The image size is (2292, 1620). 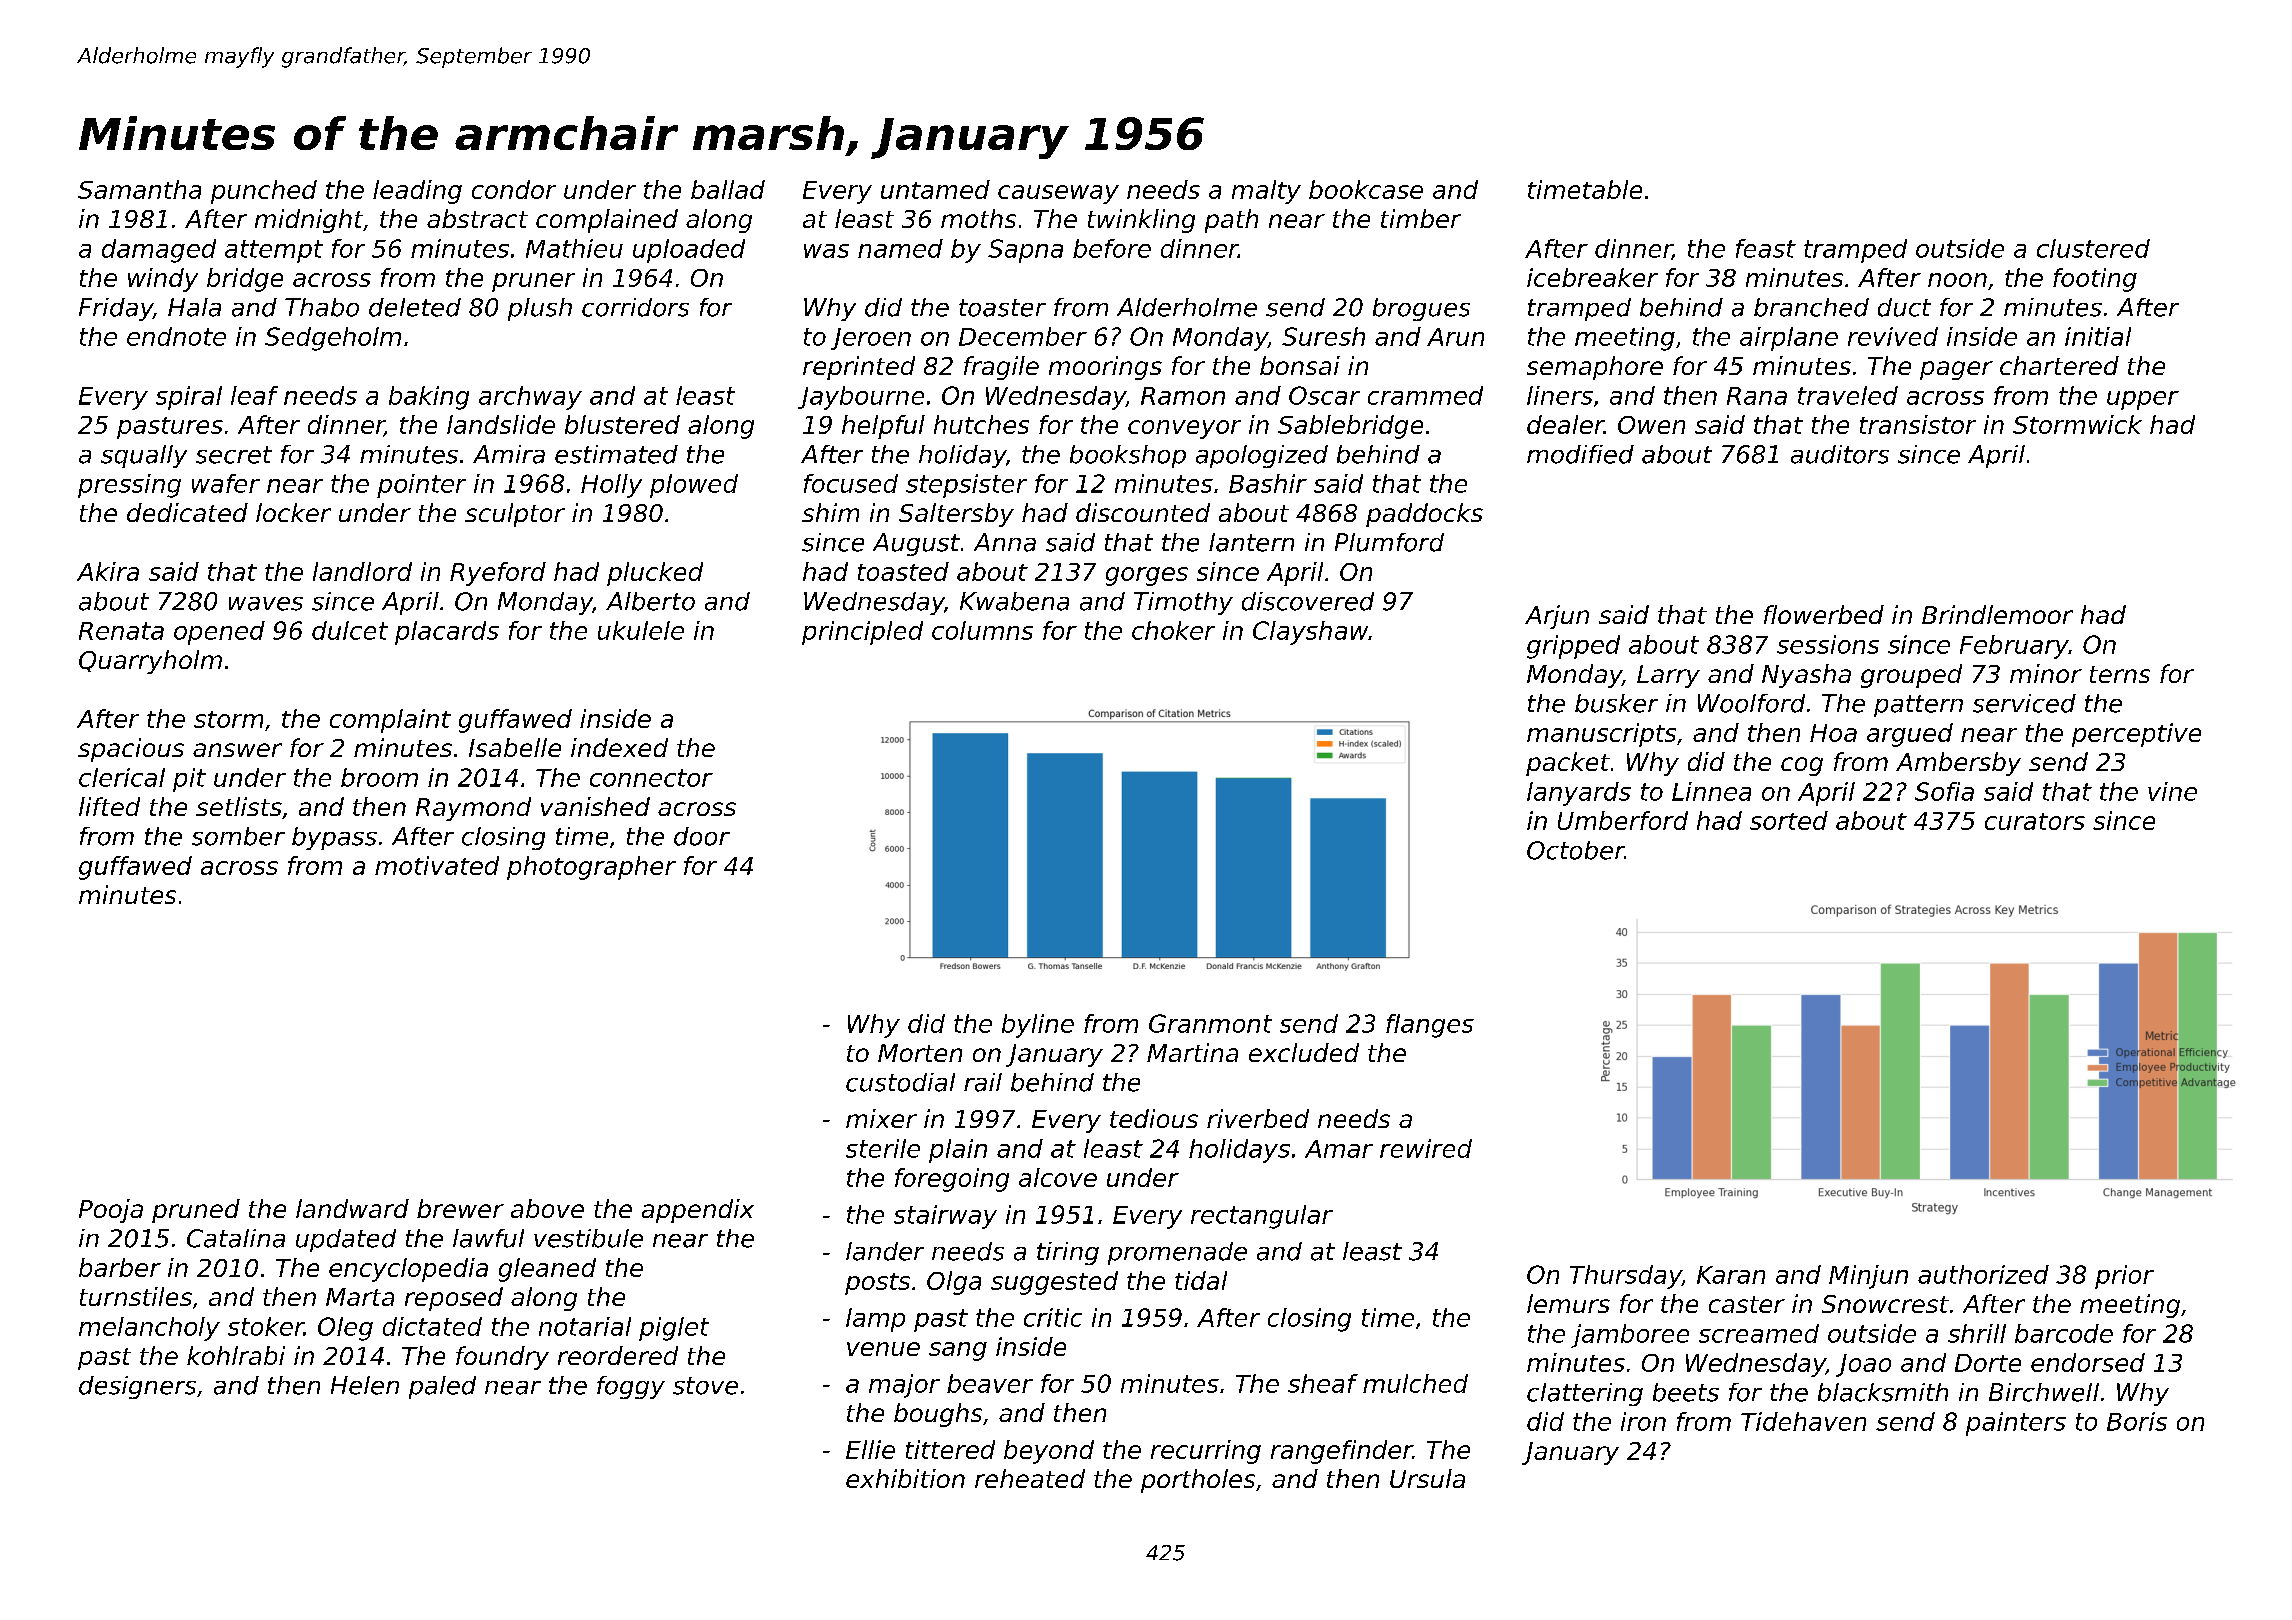 What do you see at coordinates (1623, 820) in the screenshot?
I see `Umberford` at bounding box center [1623, 820].
